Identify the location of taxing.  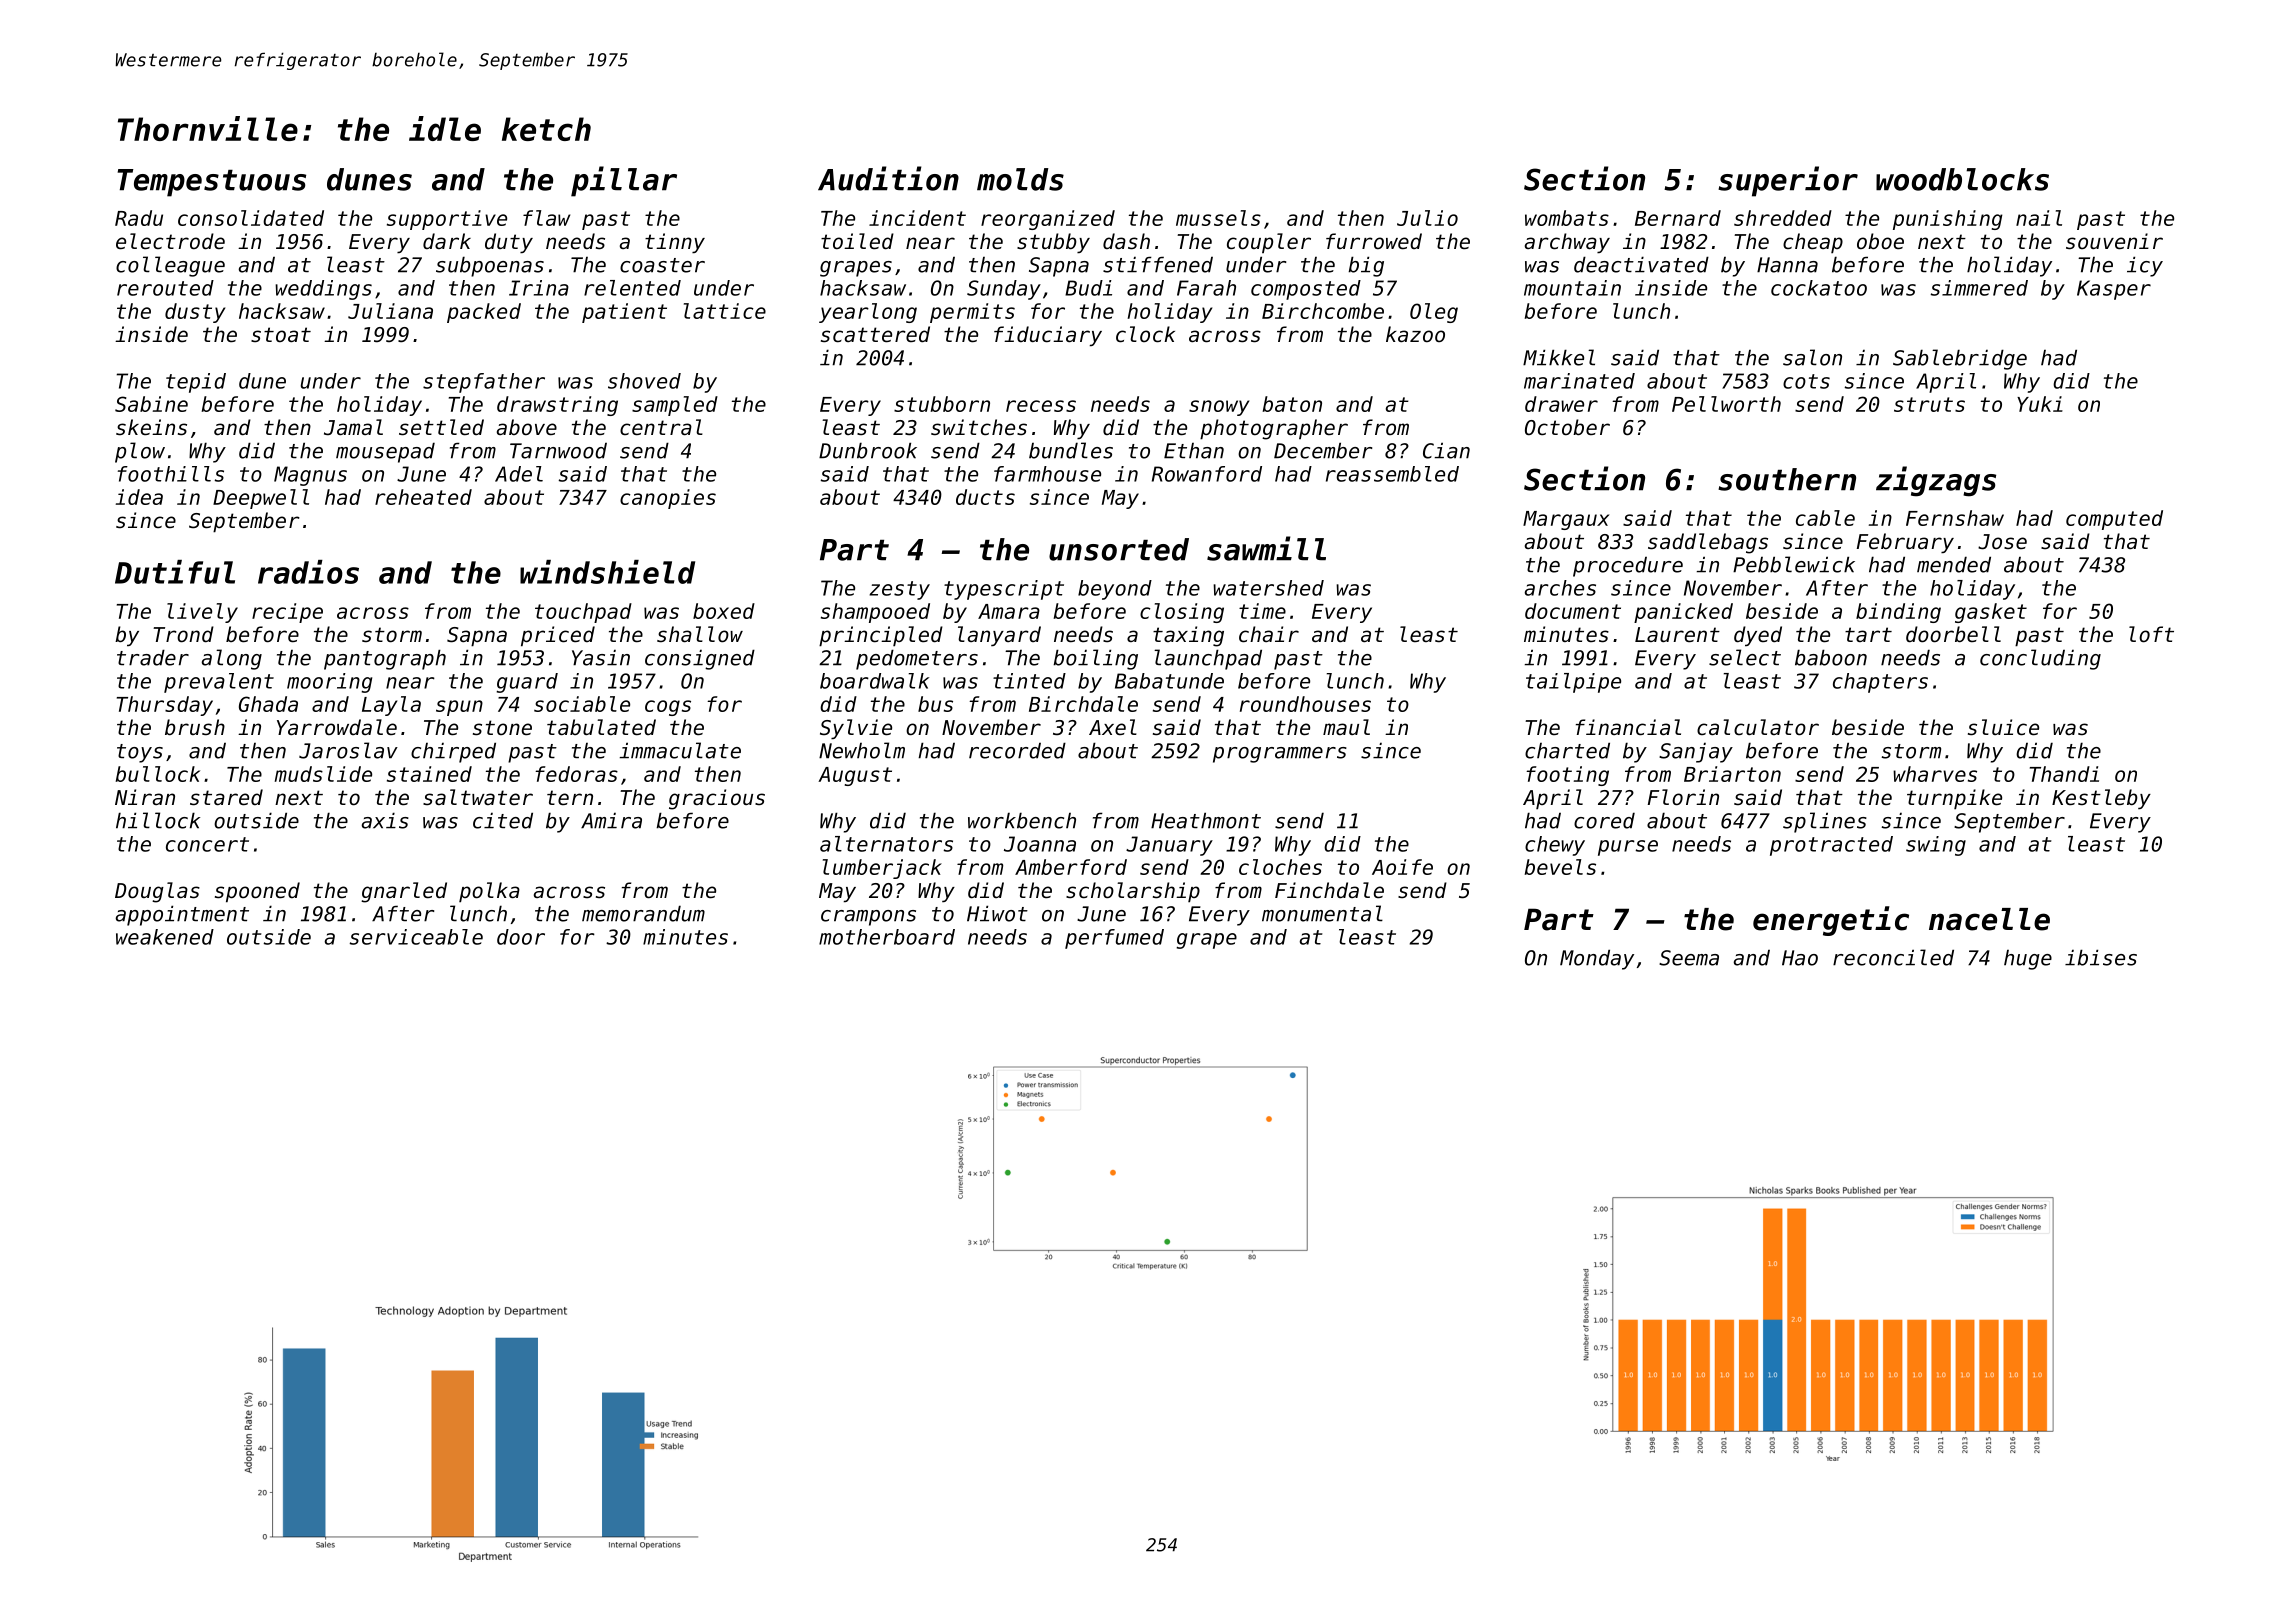
(1188, 636).
